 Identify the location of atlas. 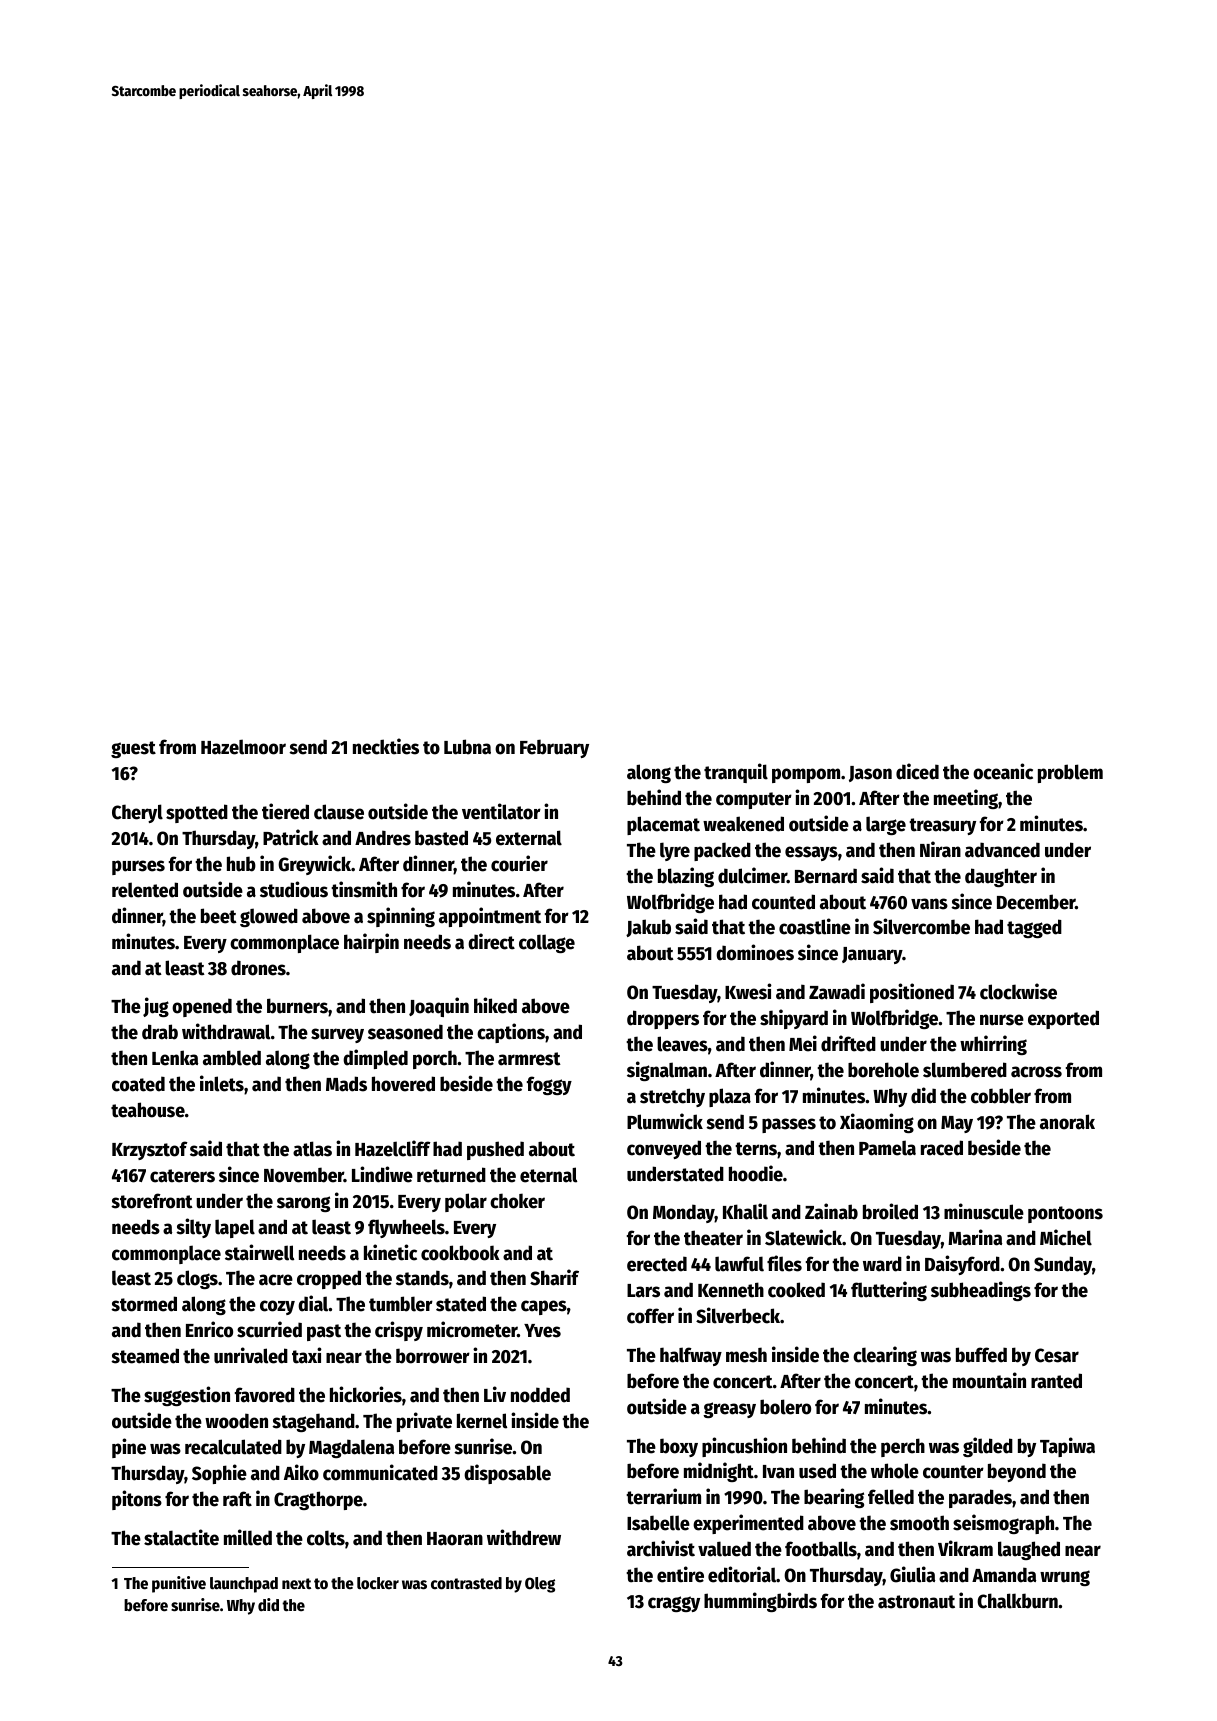
(312, 1149).
